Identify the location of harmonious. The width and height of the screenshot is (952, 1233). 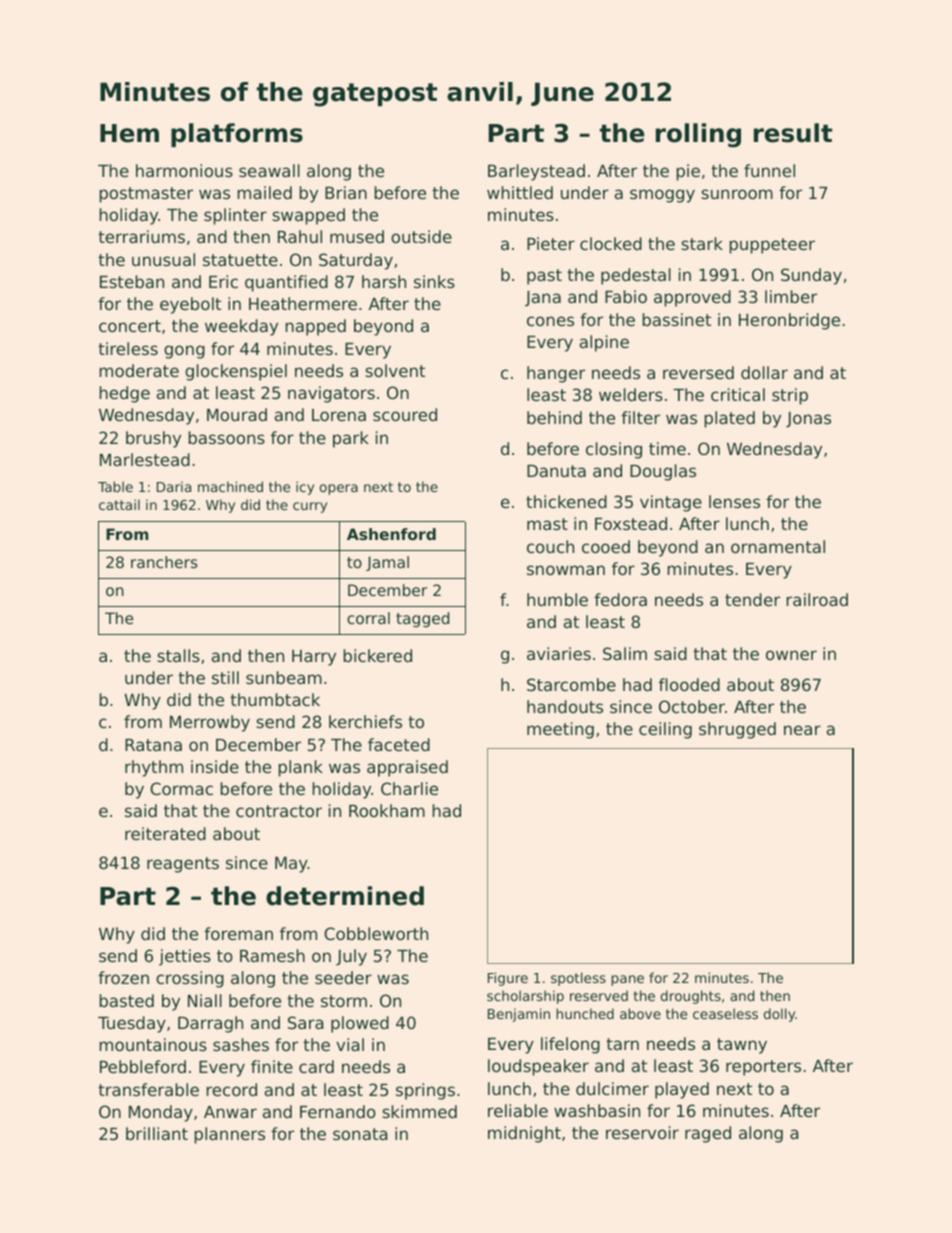
(184, 170).
